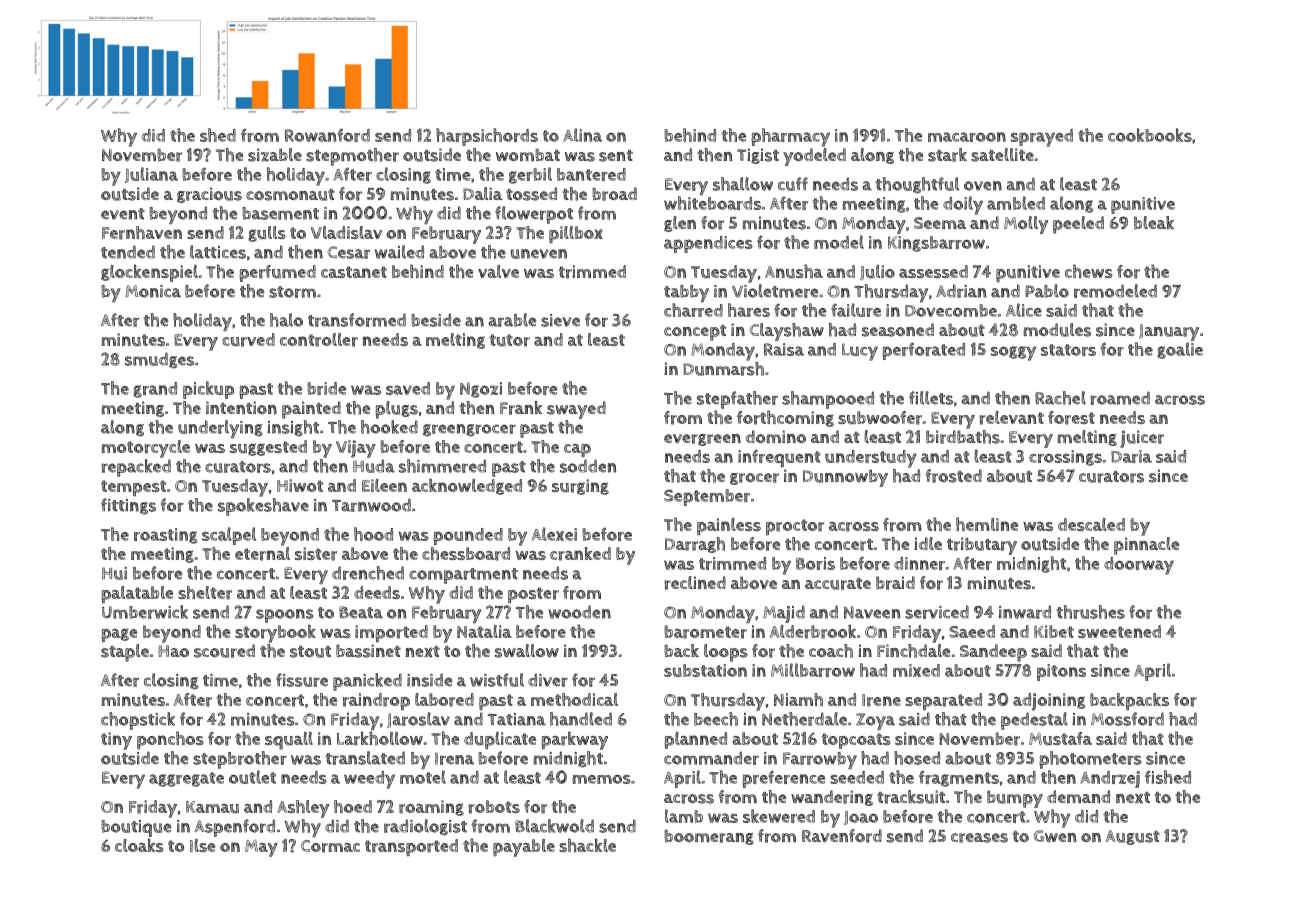  I want to click on gulls, so click(267, 234).
